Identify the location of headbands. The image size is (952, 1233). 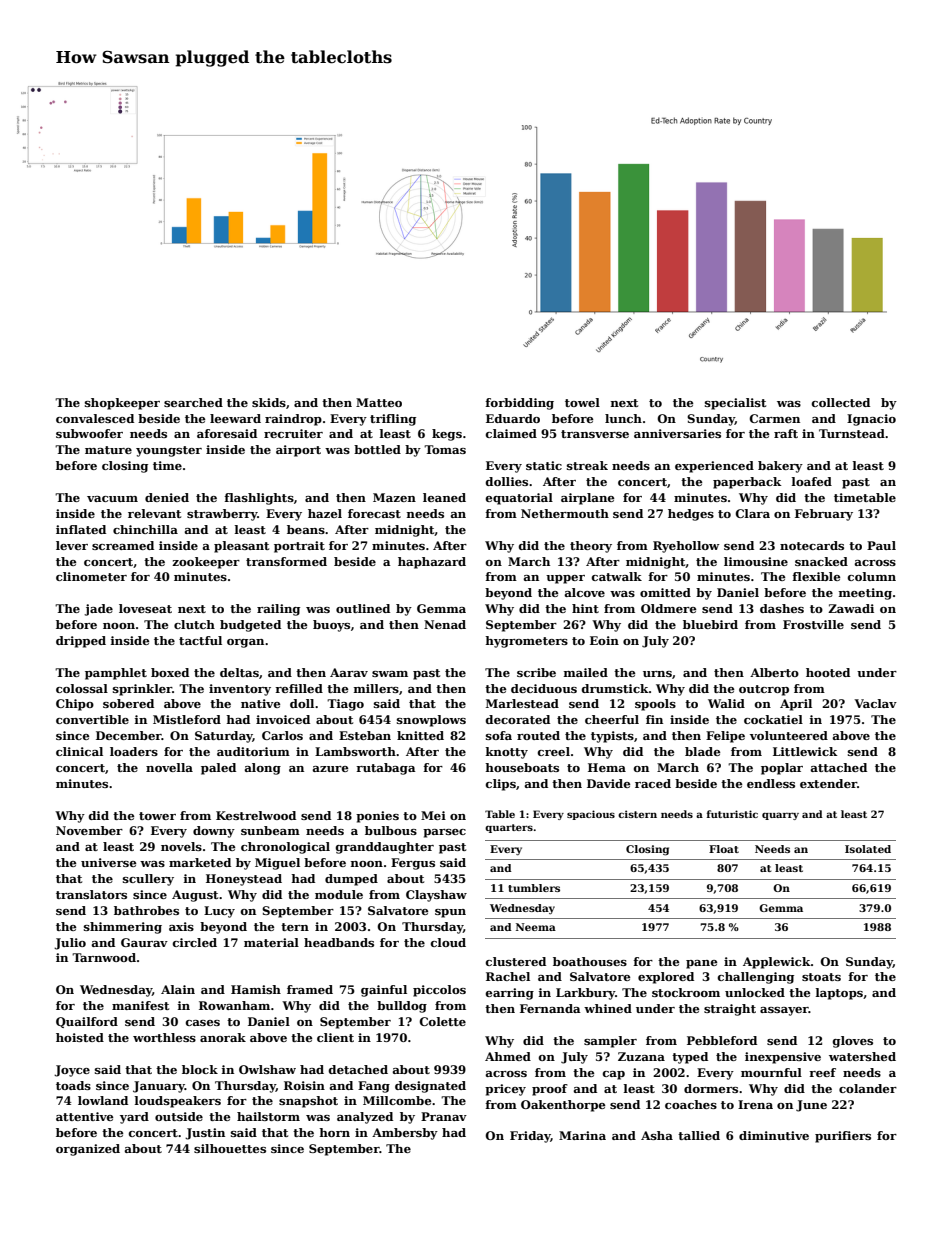
(339, 942).
